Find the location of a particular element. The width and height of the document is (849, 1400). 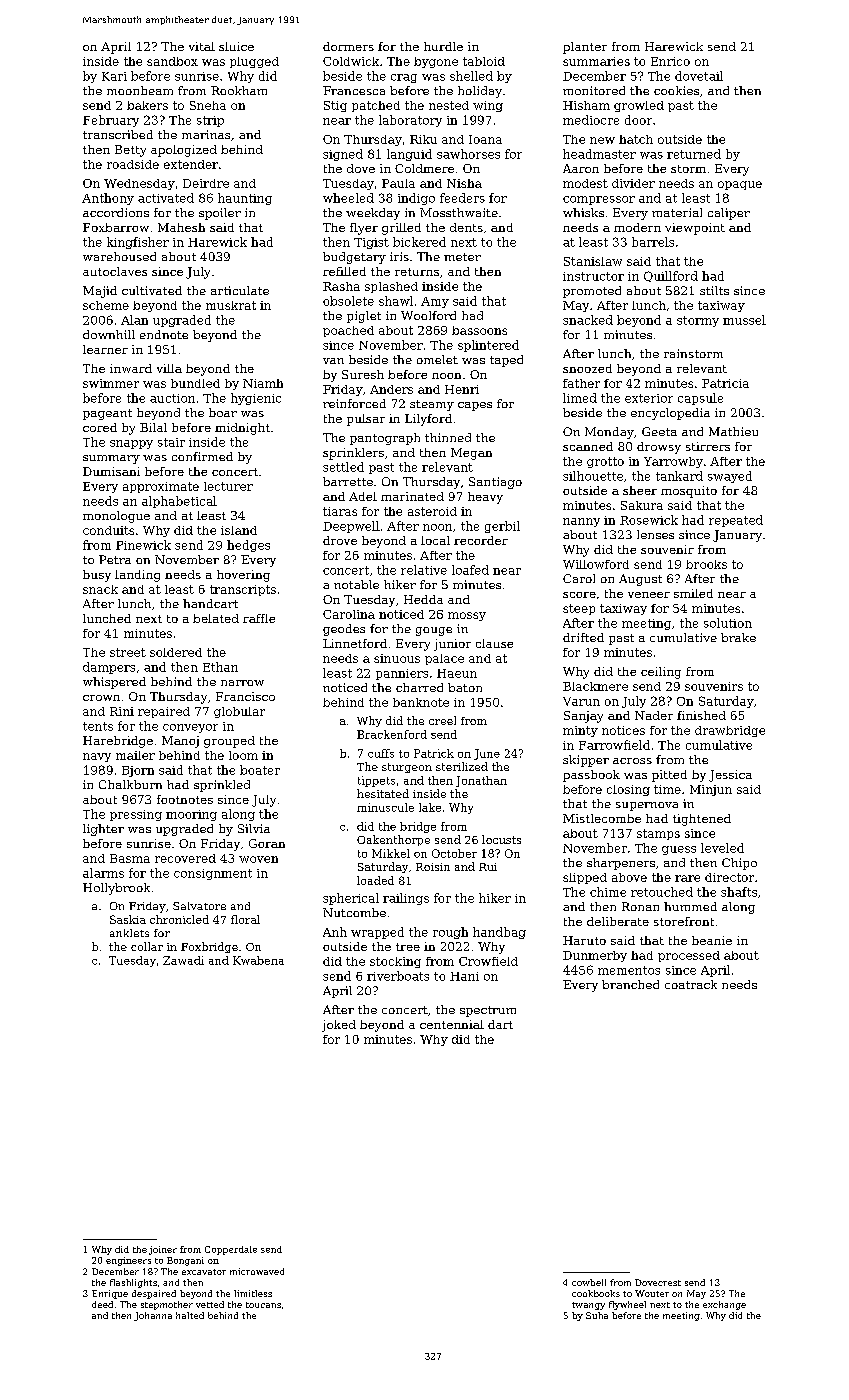

Jessica is located at coordinates (730, 776).
